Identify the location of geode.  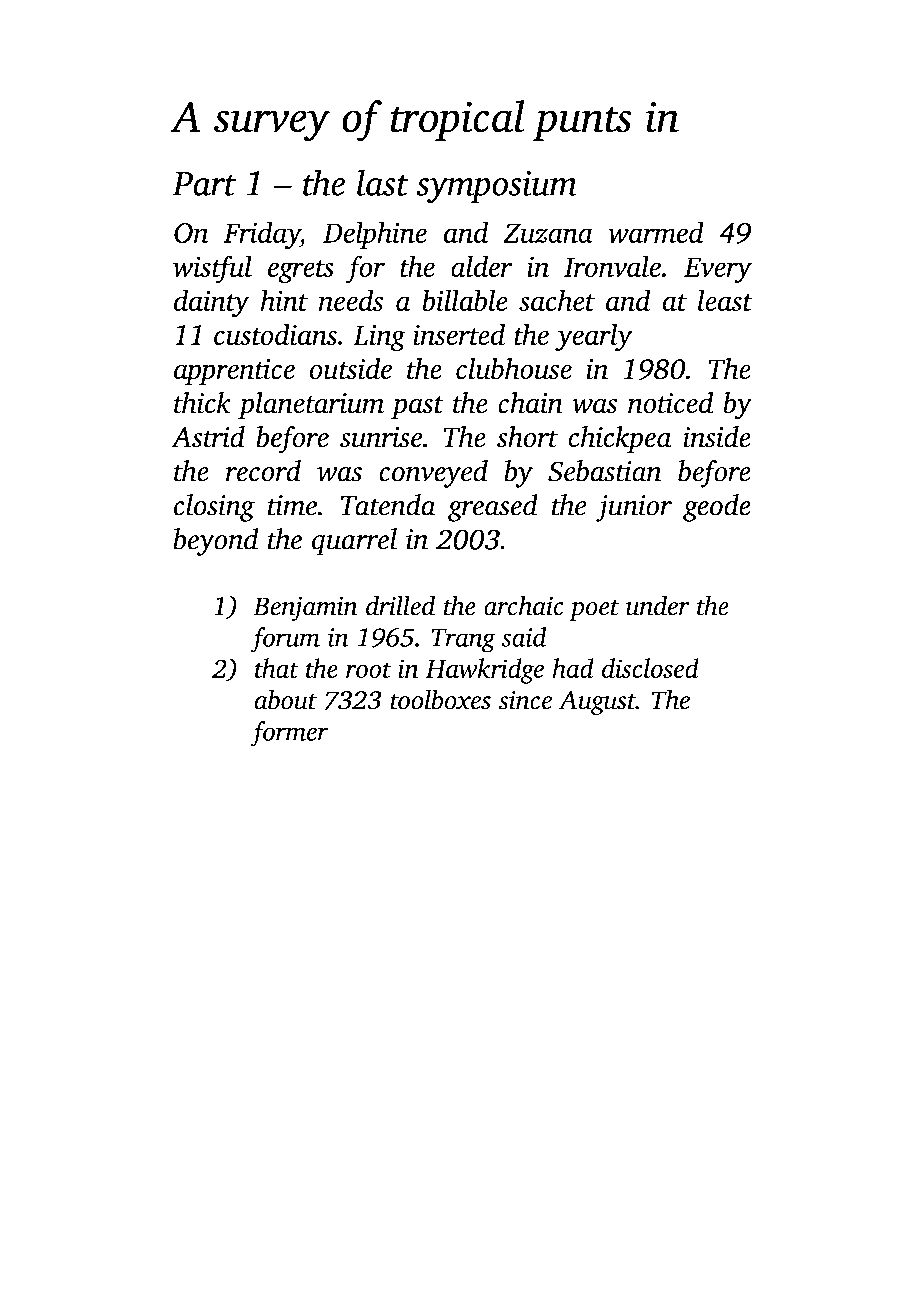
(717, 508).
